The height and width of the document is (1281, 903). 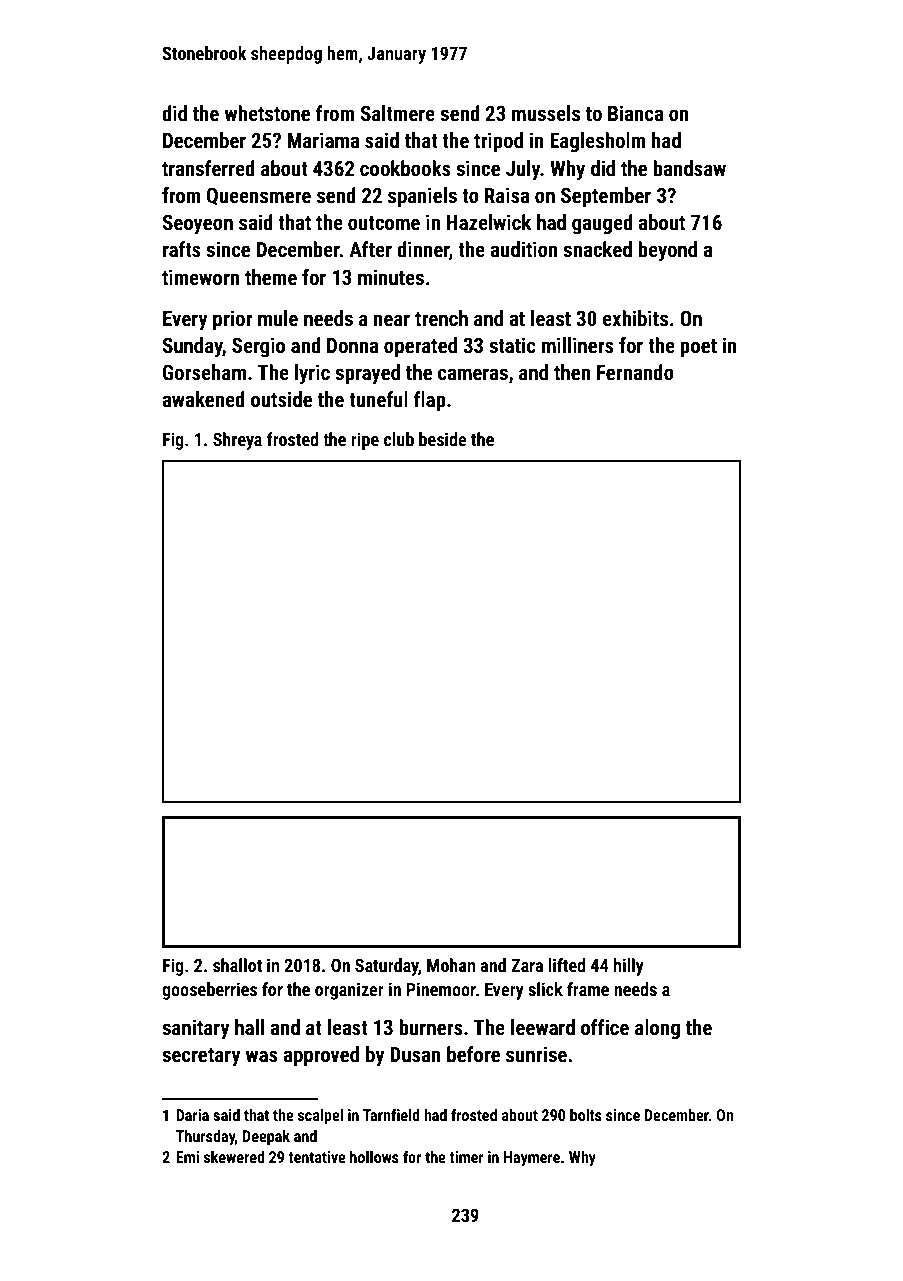 I want to click on hilly, so click(x=629, y=967).
